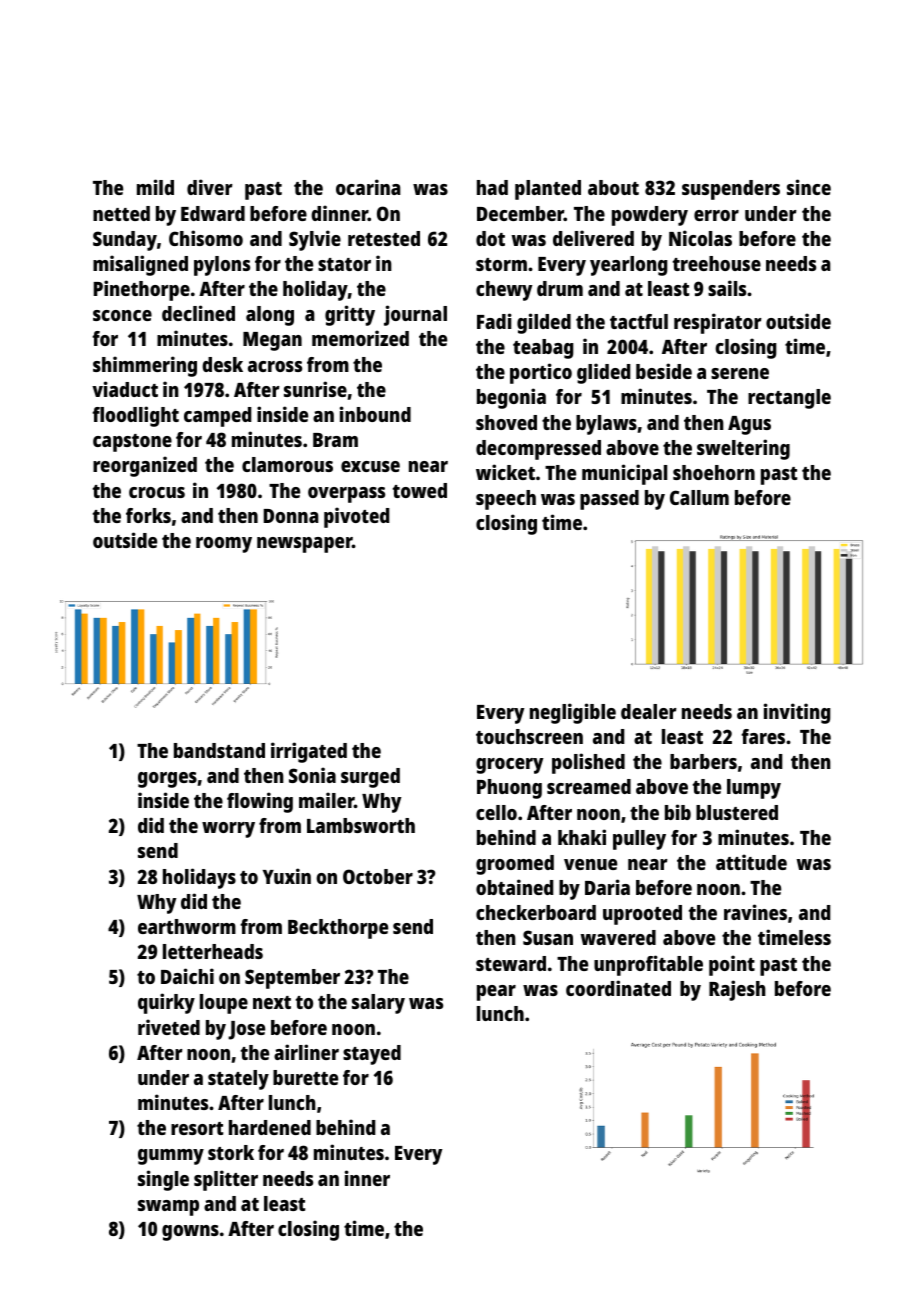 This page has width=924, height=1311. What do you see at coordinates (163, 1180) in the page?
I see `single` at bounding box center [163, 1180].
